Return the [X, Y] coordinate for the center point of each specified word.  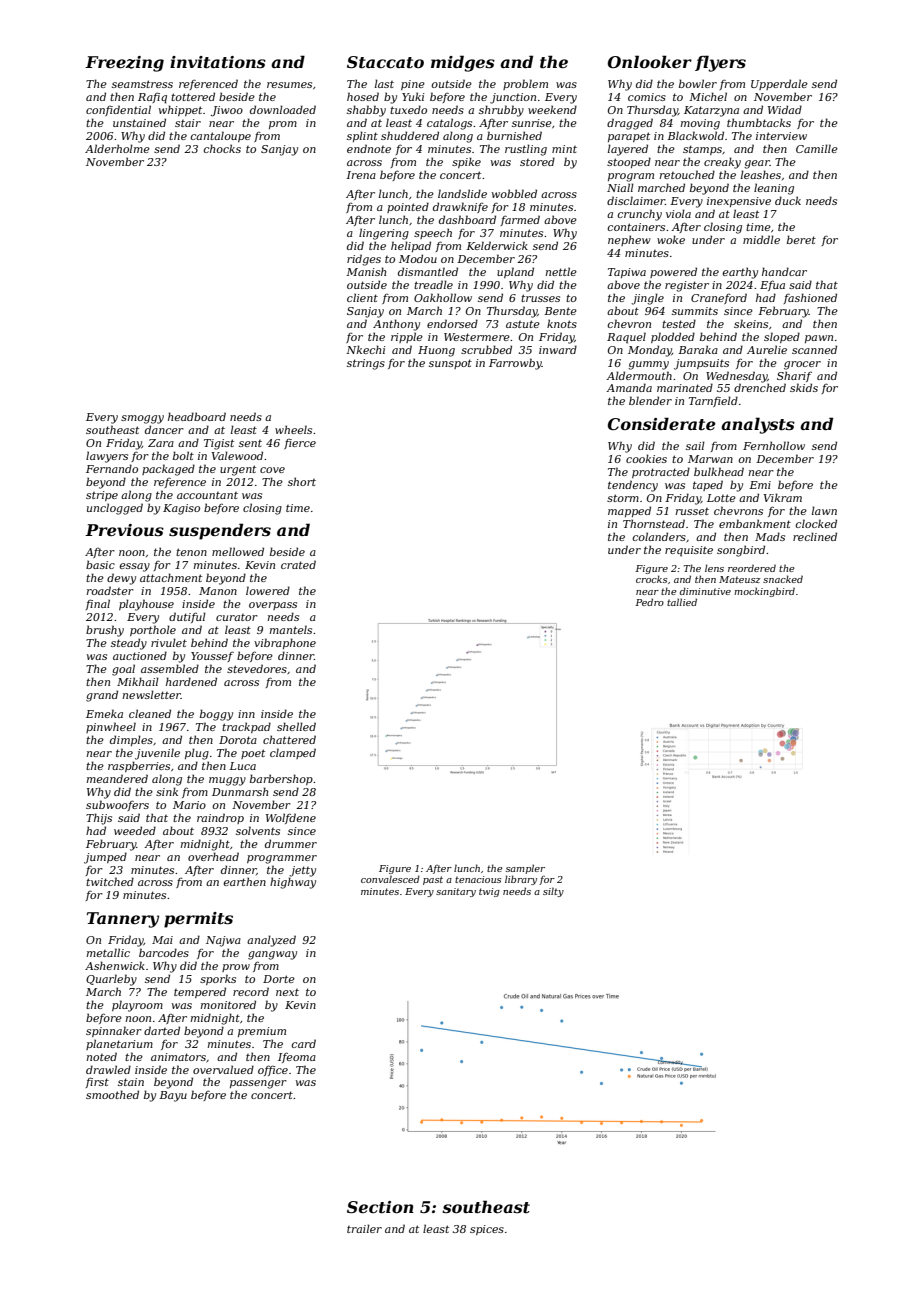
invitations [218, 62]
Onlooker [650, 61]
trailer [364, 1228]
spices [487, 1230]
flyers [720, 63]
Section [380, 1207]
